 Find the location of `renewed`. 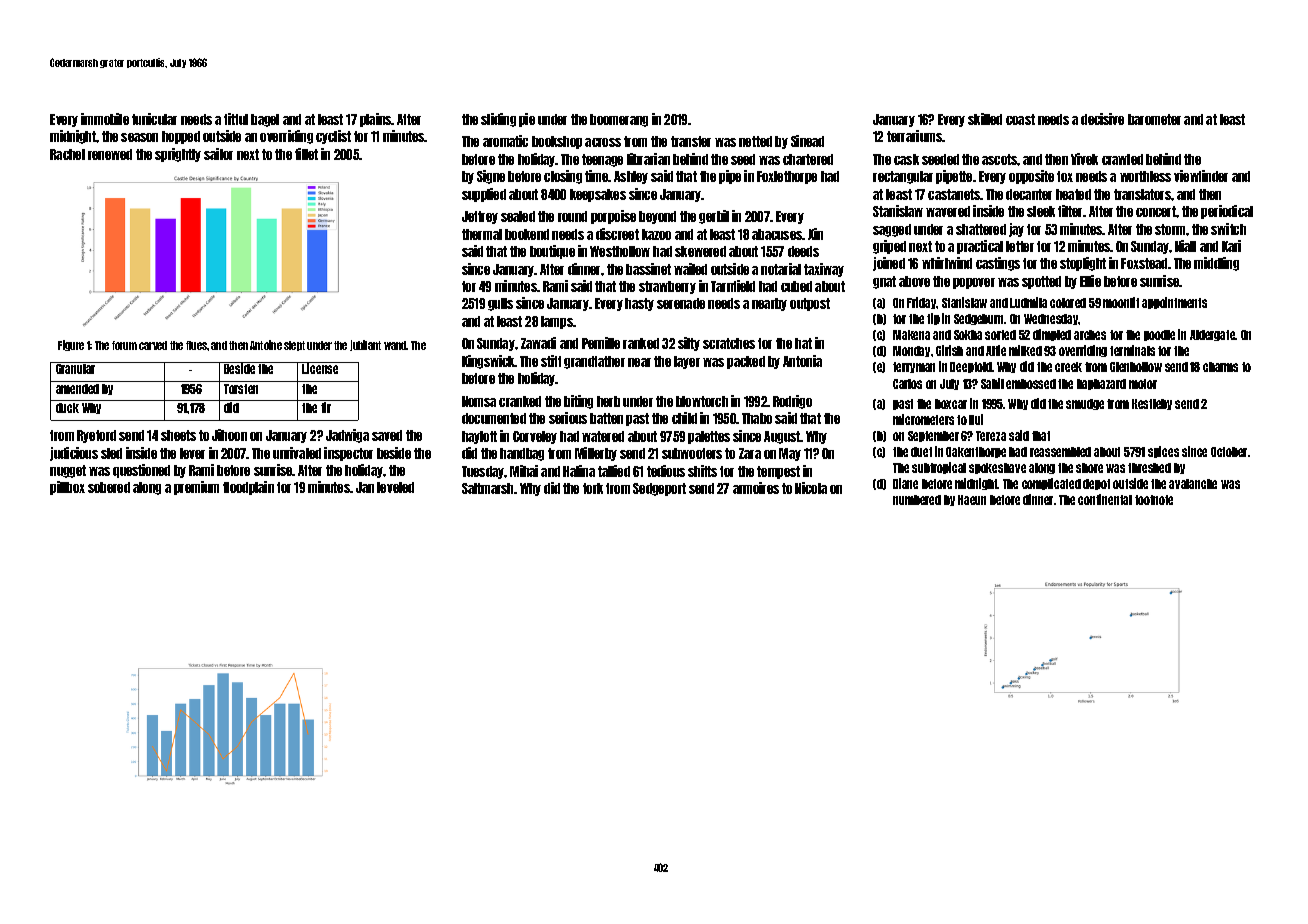

renewed is located at coordinates (110, 154).
